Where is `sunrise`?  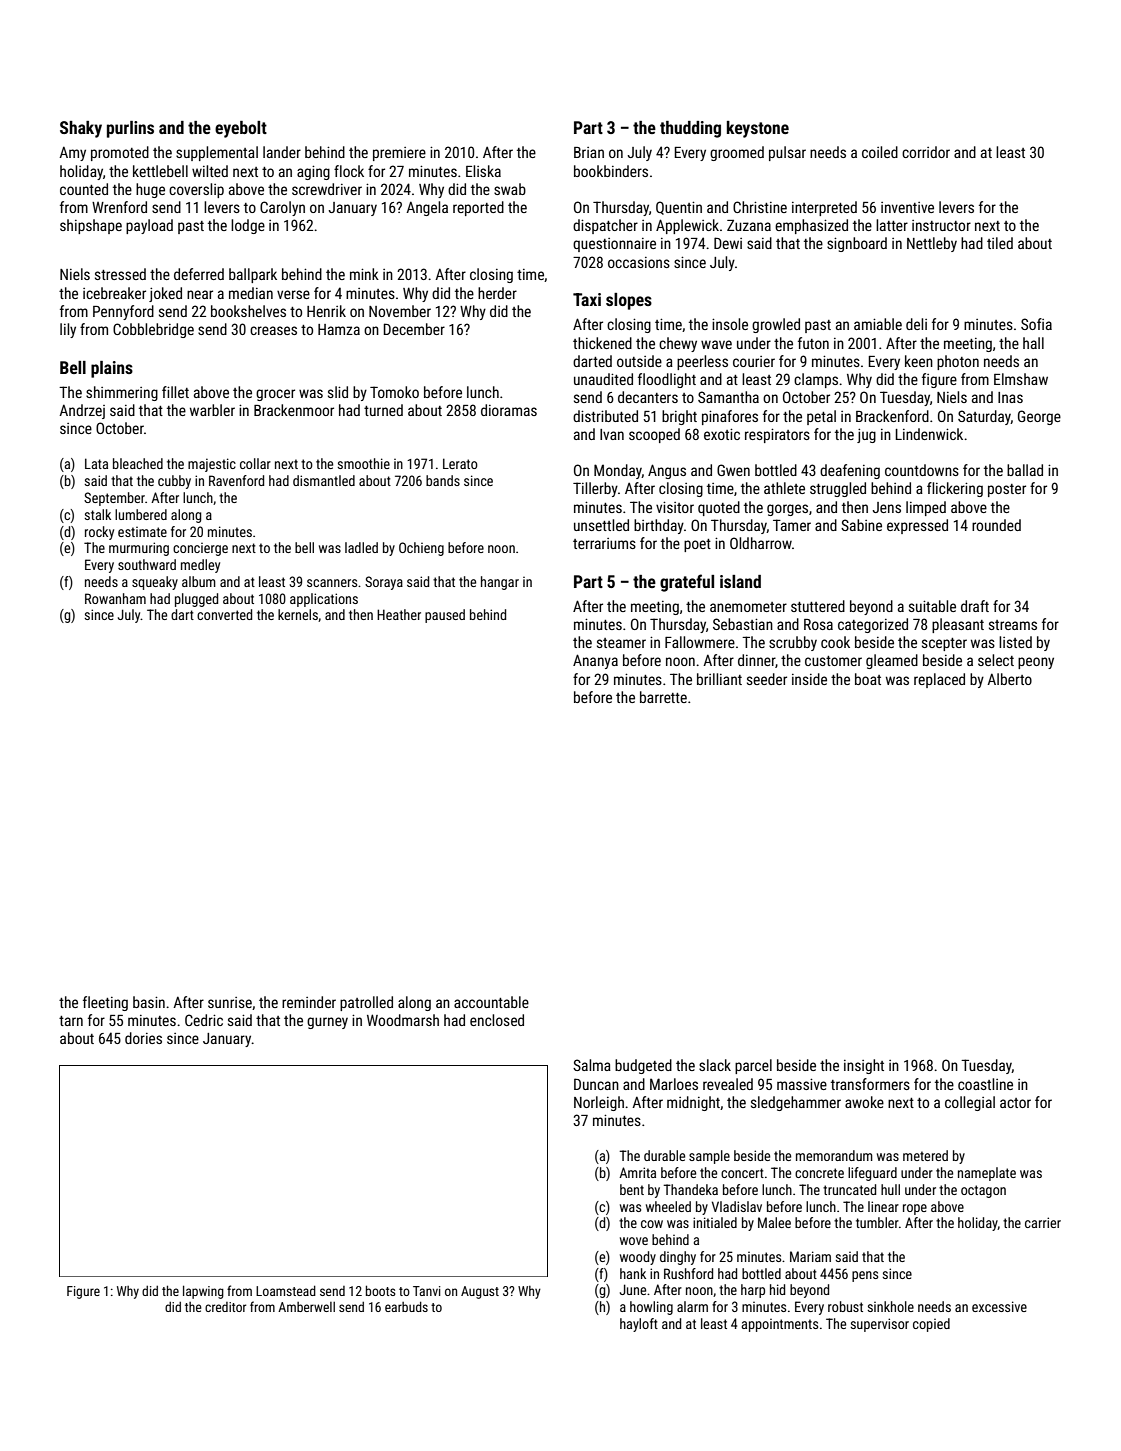 sunrise is located at coordinates (230, 1002).
